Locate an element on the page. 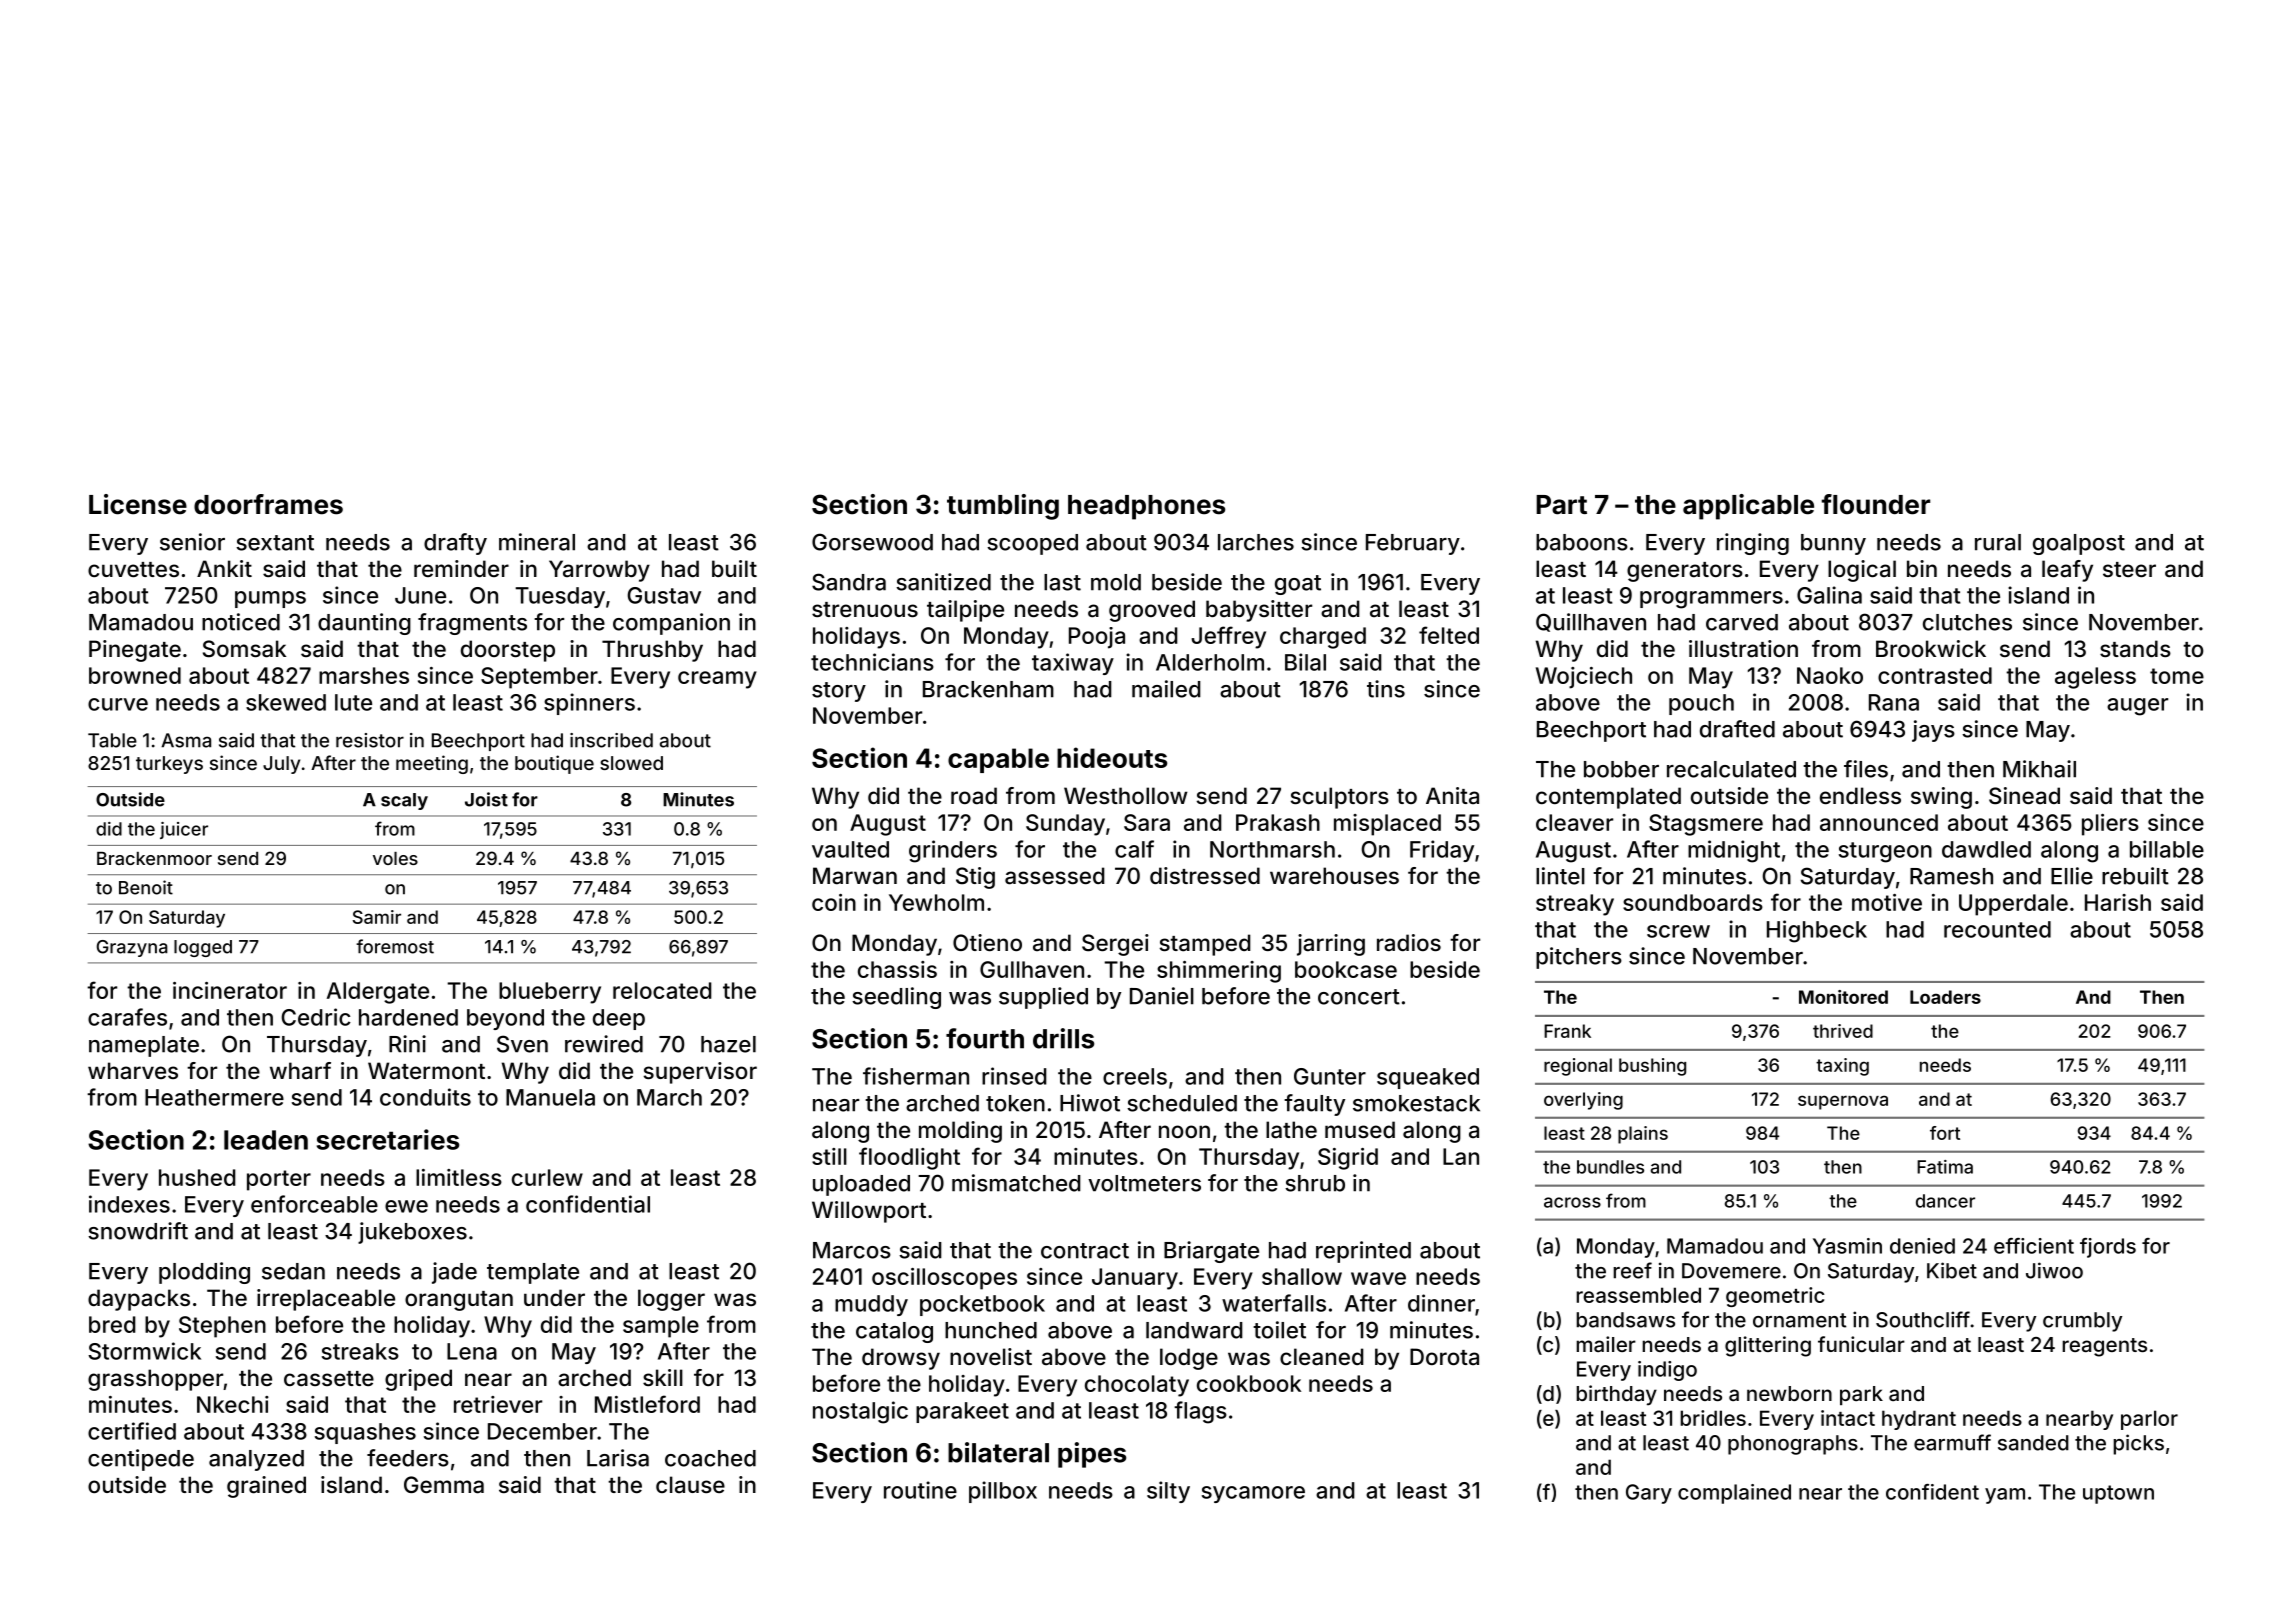 The height and width of the document is (1620, 2292). doorframes is located at coordinates (268, 504).
